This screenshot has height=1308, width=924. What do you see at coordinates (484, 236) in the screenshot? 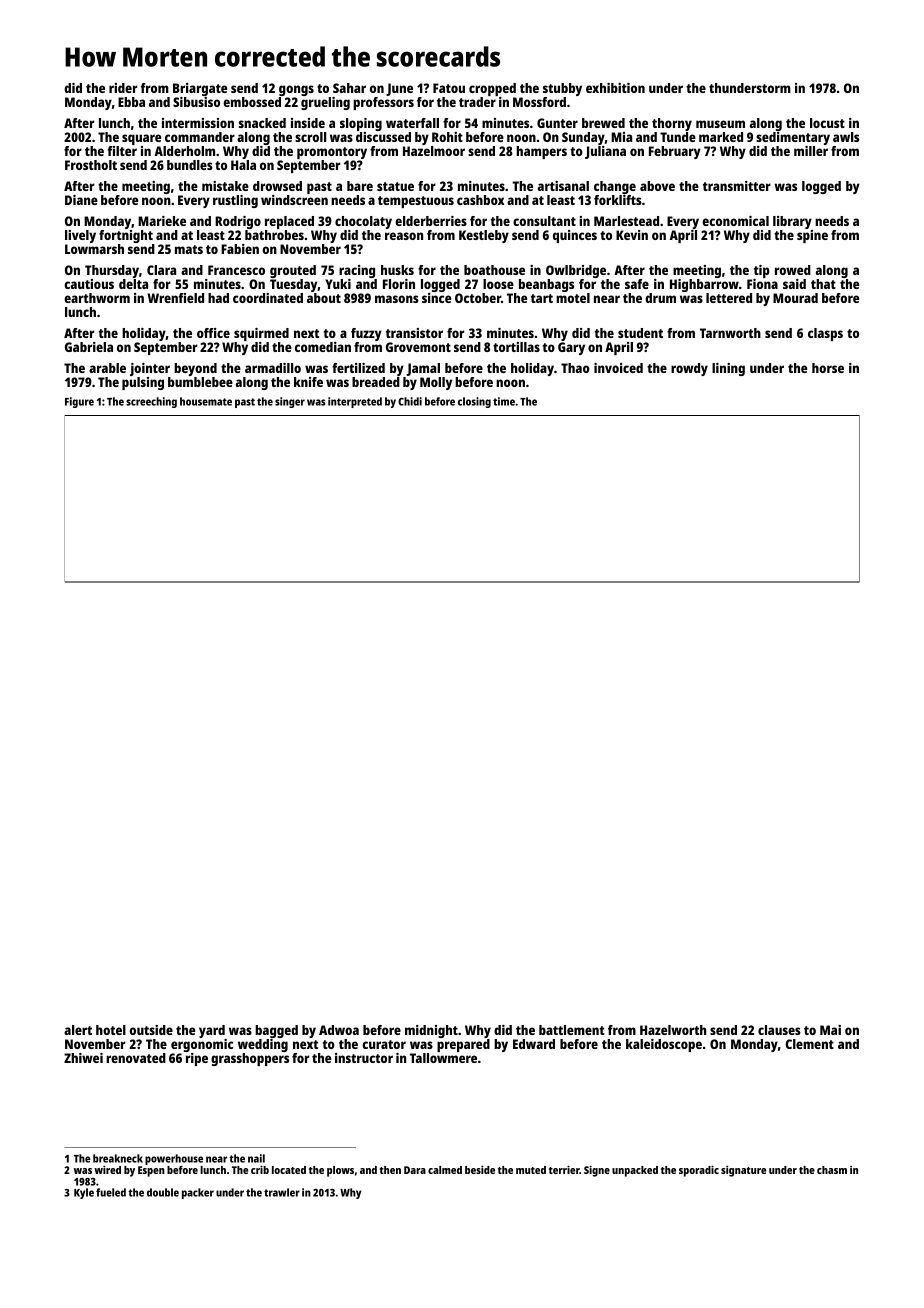
I see `Kestleby` at bounding box center [484, 236].
